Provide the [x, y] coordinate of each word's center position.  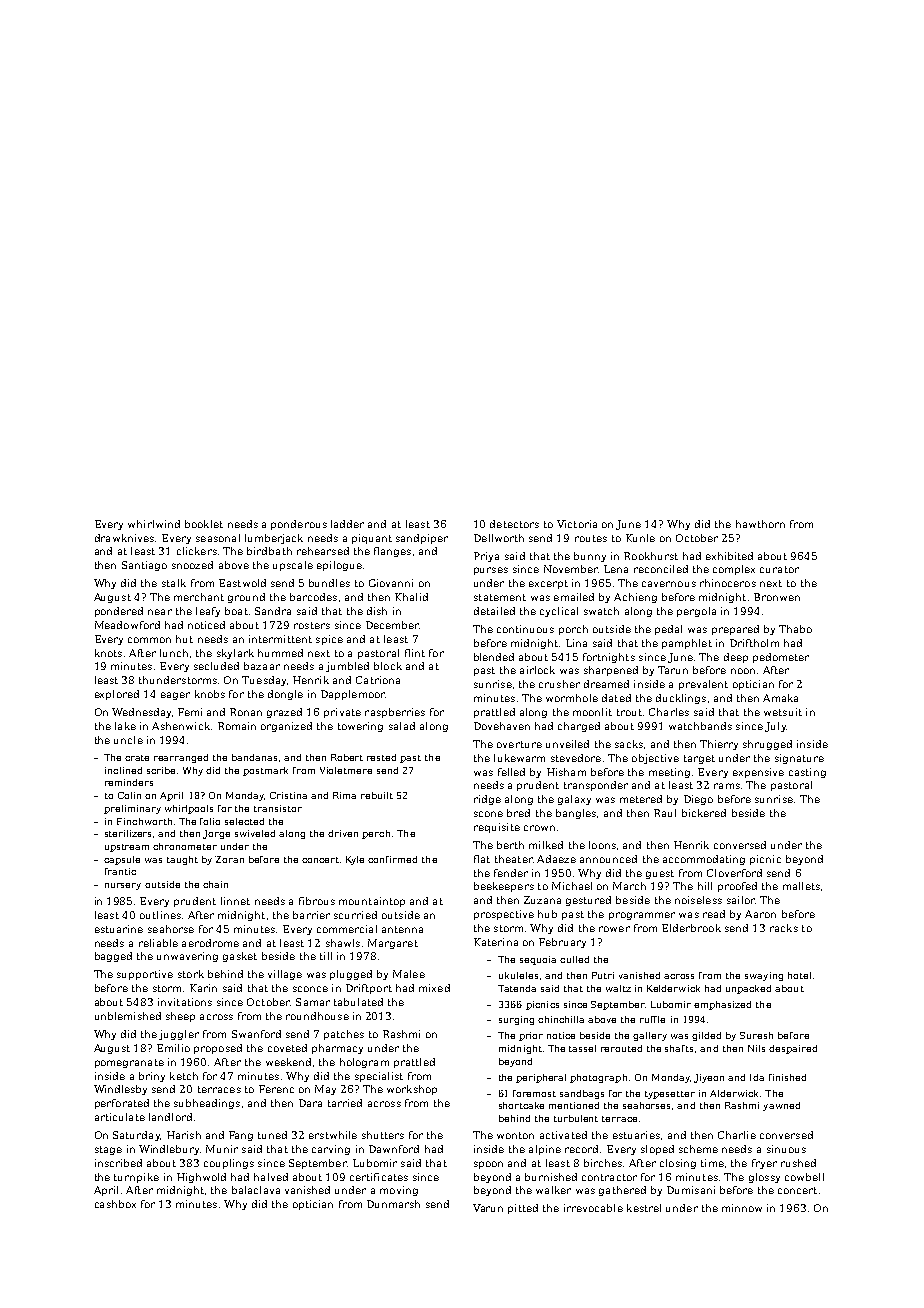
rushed [798, 1163]
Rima [344, 795]
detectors [514, 524]
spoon [488, 1165]
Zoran [229, 859]
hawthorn [760, 524]
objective [655, 759]
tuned [272, 1135]
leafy [208, 612]
